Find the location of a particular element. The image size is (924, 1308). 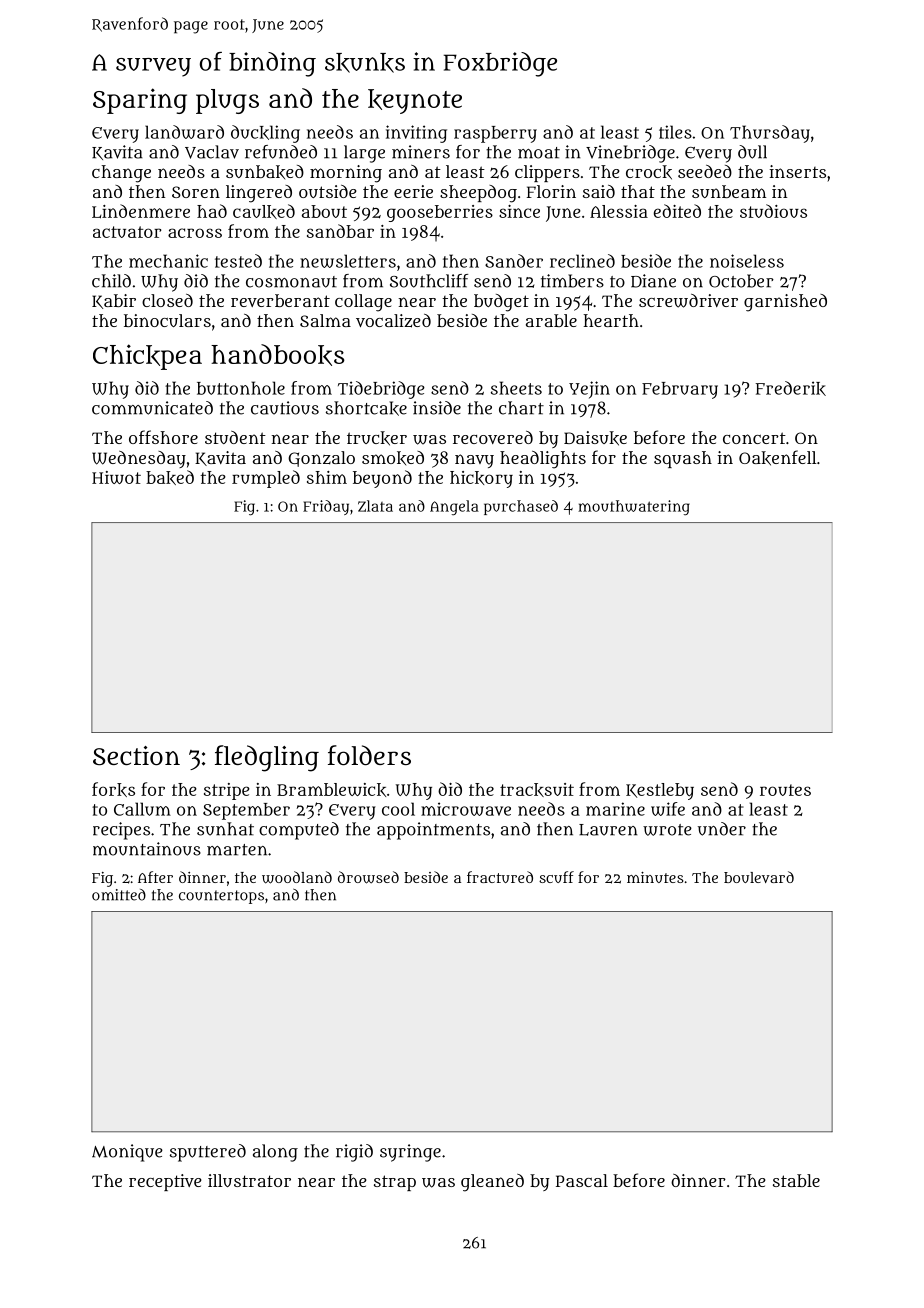

cool is located at coordinates (398, 809).
